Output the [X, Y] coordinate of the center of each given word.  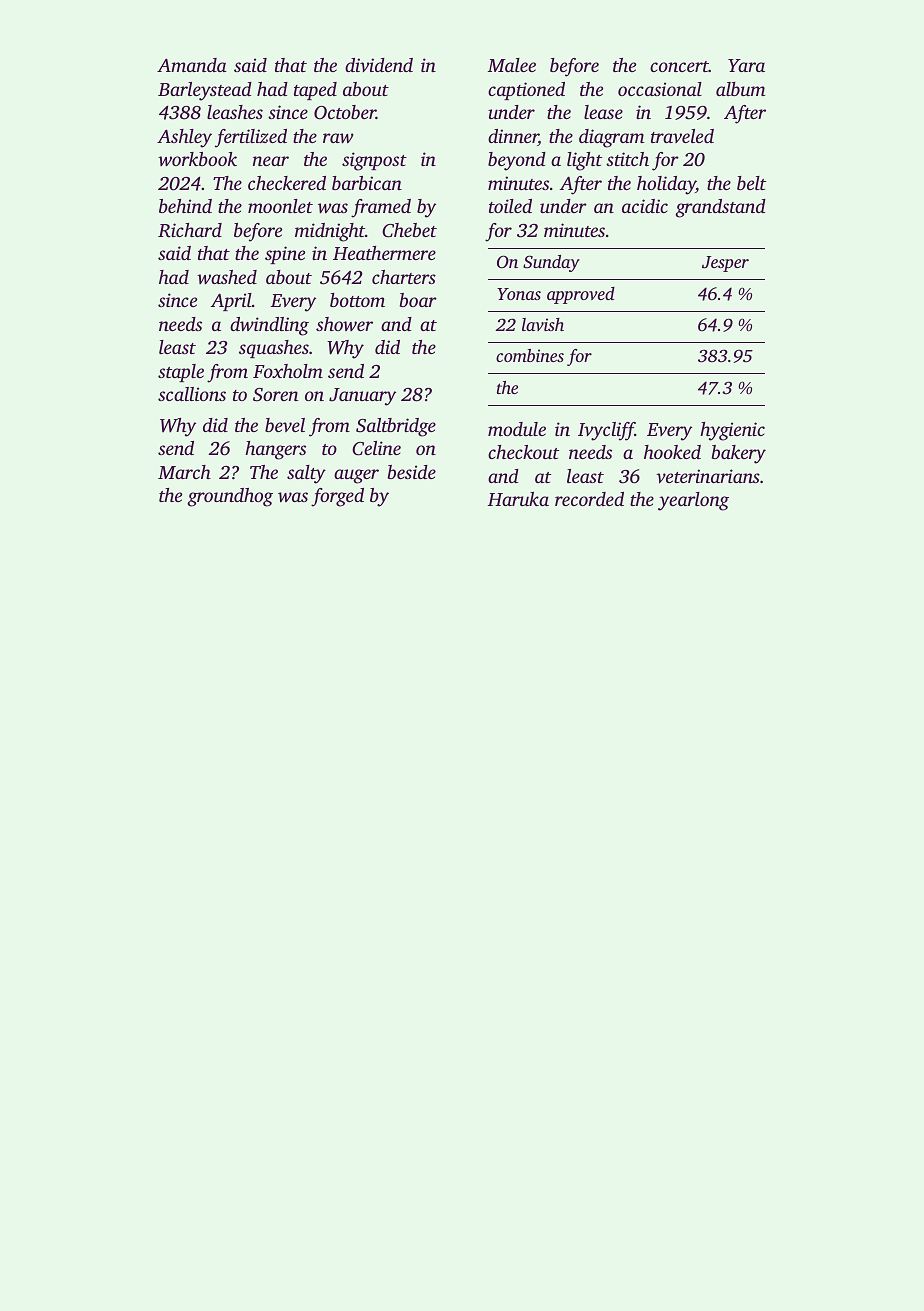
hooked [672, 452]
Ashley [184, 138]
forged [337, 497]
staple [181, 373]
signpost [374, 161]
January [362, 397]
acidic [645, 206]
